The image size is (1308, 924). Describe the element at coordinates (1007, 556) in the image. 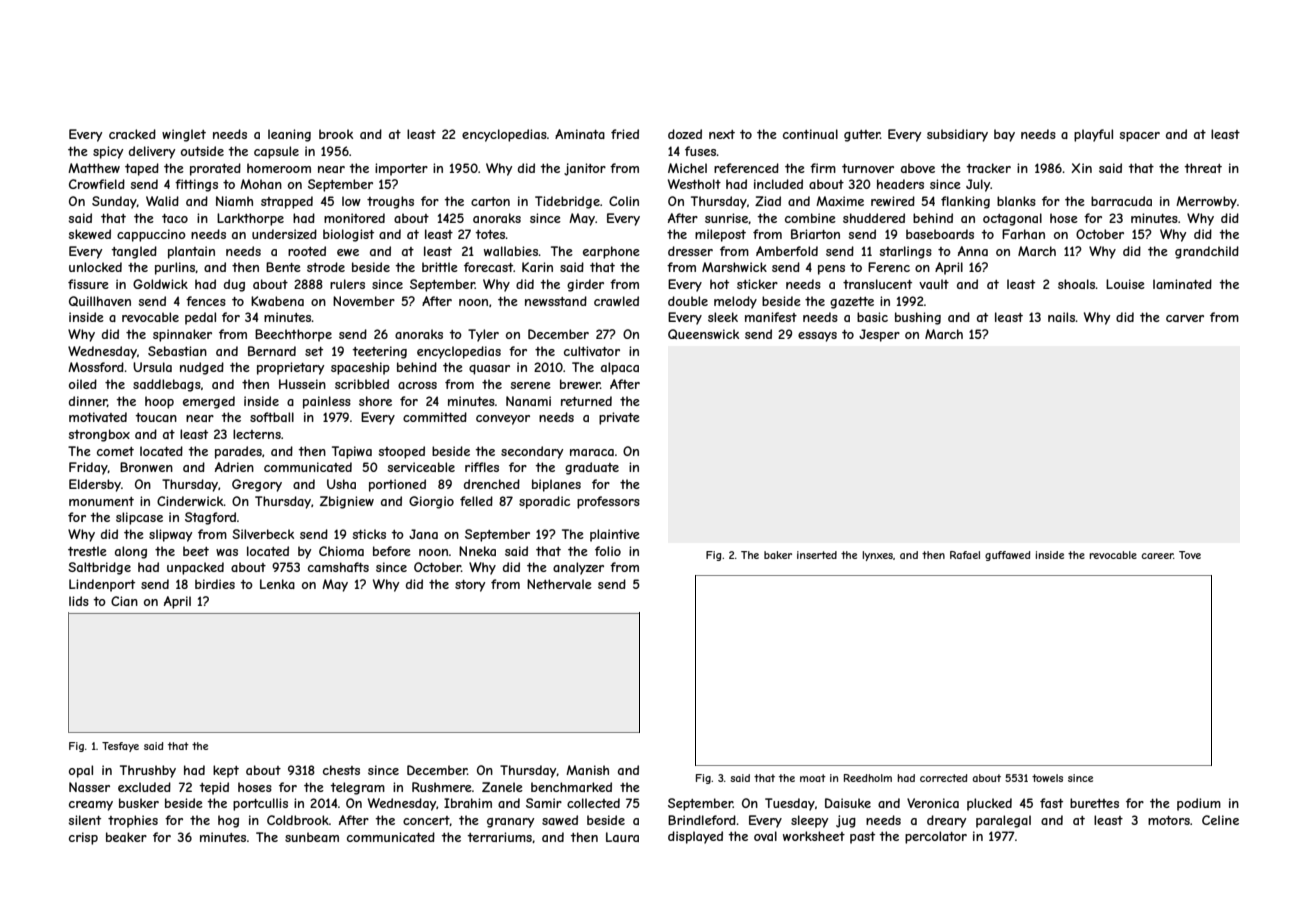

I see `guffawed` at that location.
